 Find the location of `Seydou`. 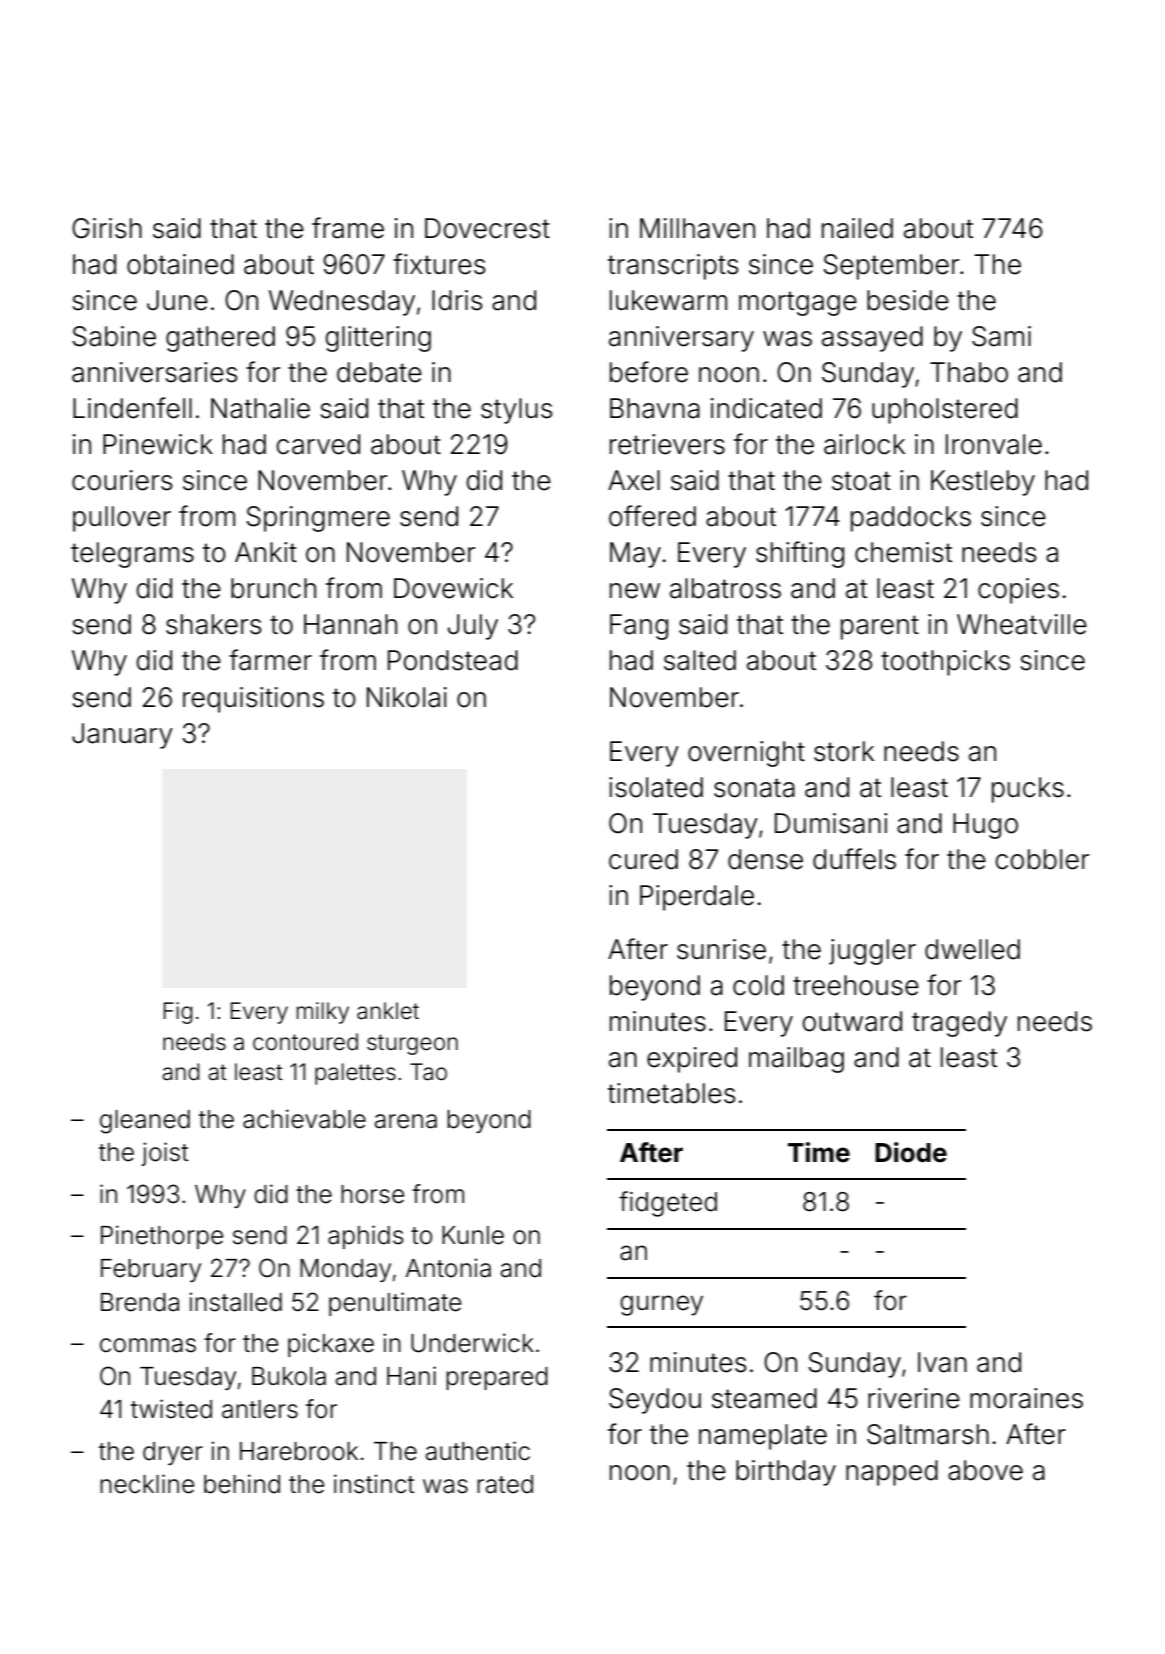

Seydou is located at coordinates (655, 1401).
